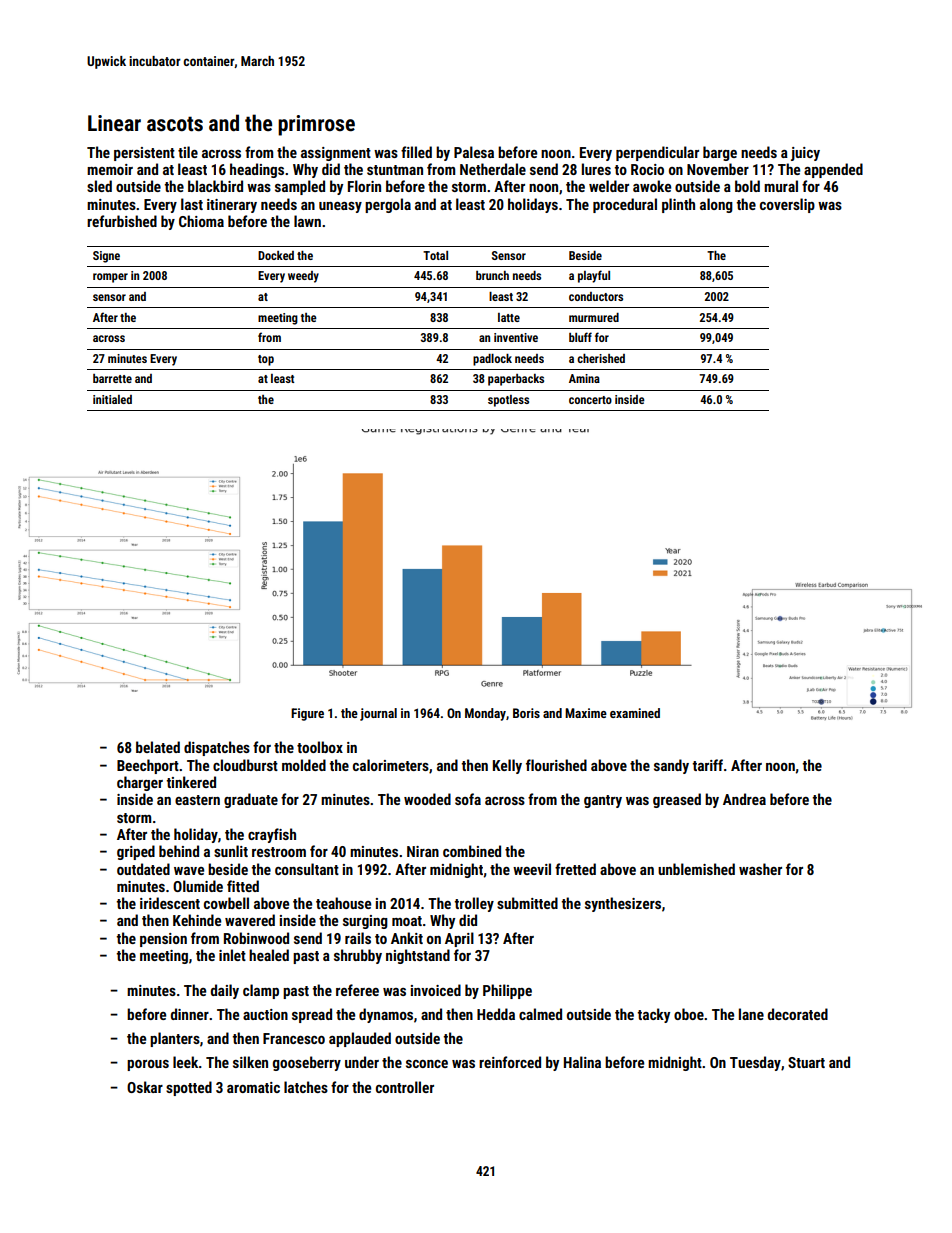 The height and width of the document is (1233, 952). What do you see at coordinates (806, 1062) in the document?
I see `Stuart` at bounding box center [806, 1062].
